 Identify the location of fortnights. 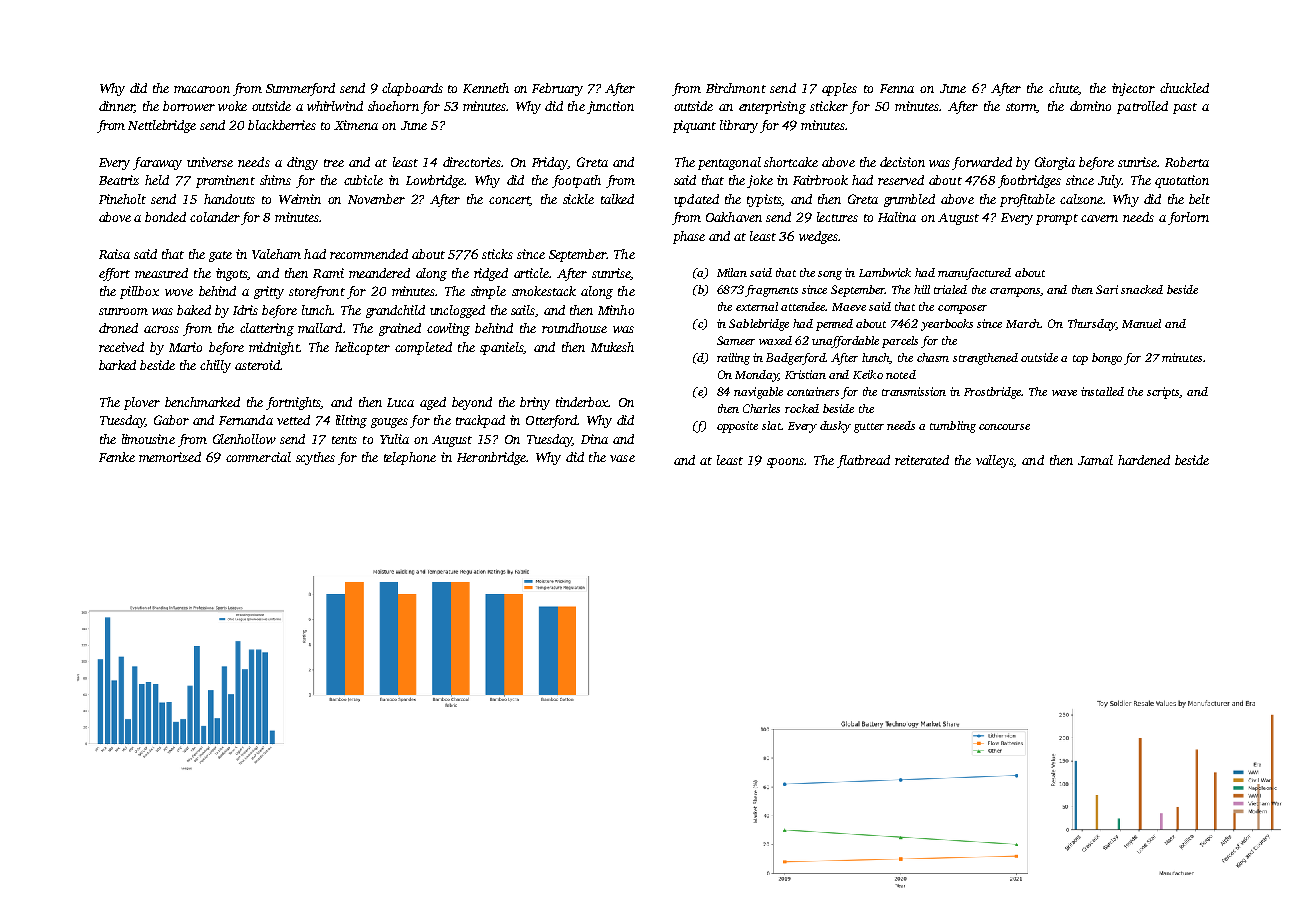
(293, 403).
